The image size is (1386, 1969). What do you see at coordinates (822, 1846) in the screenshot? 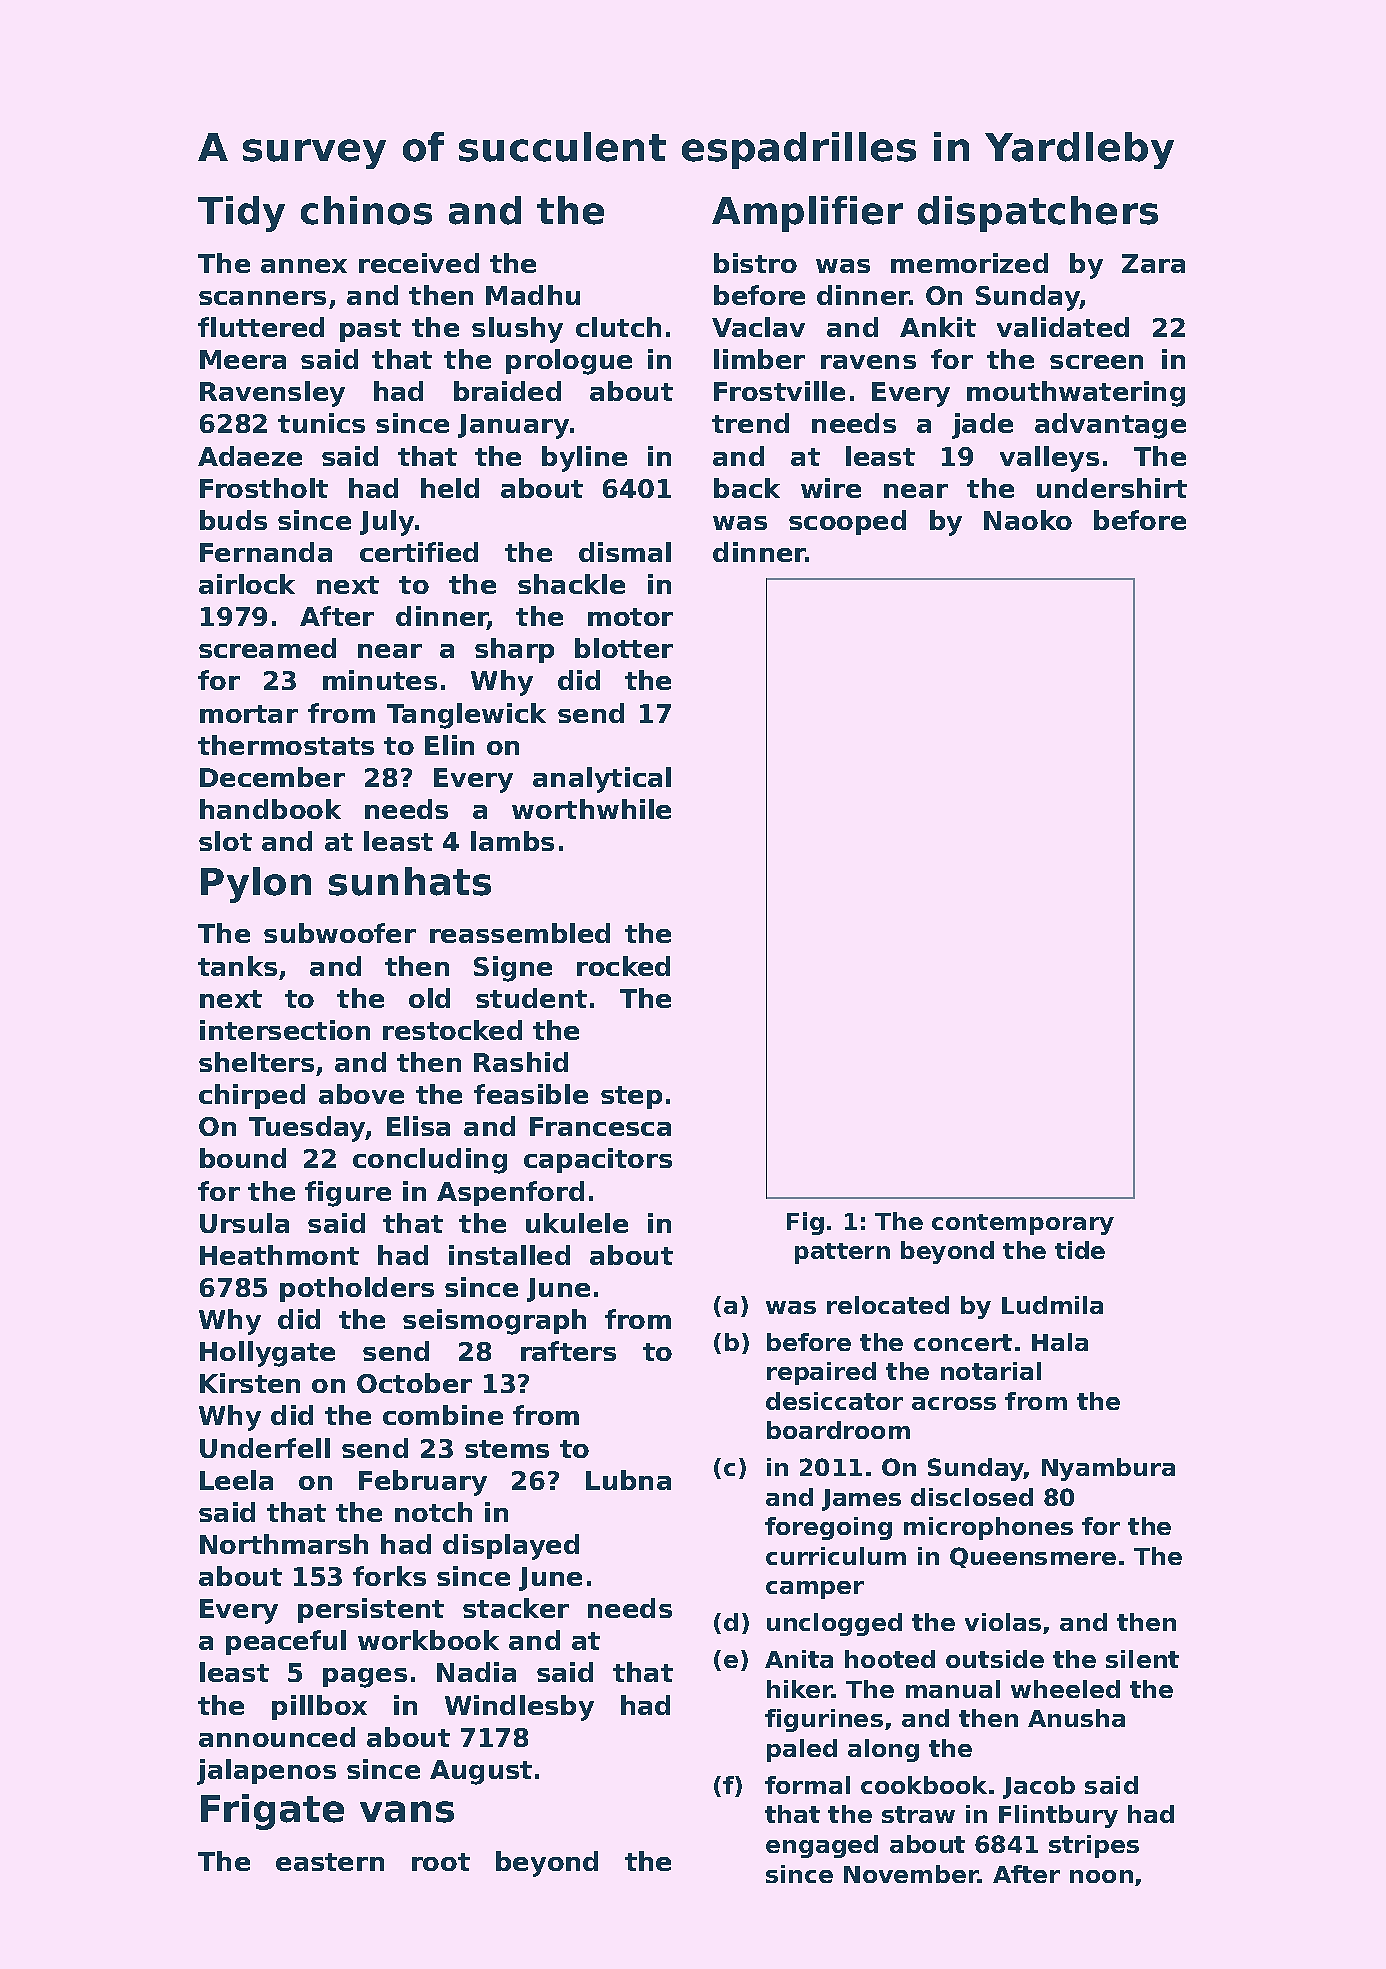
I see `engaged` at bounding box center [822, 1846].
